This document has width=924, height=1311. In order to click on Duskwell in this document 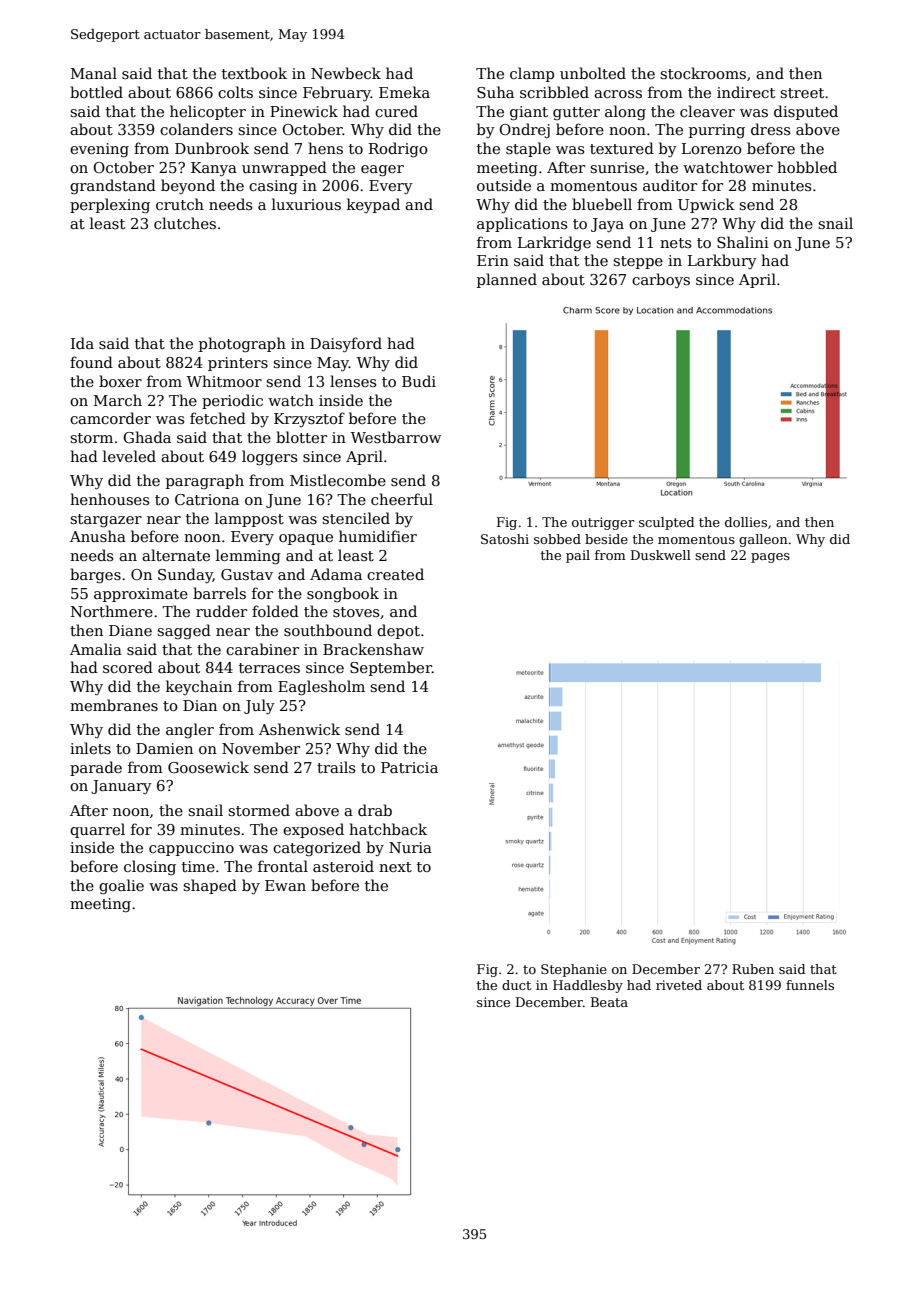, I will do `click(661, 555)`.
